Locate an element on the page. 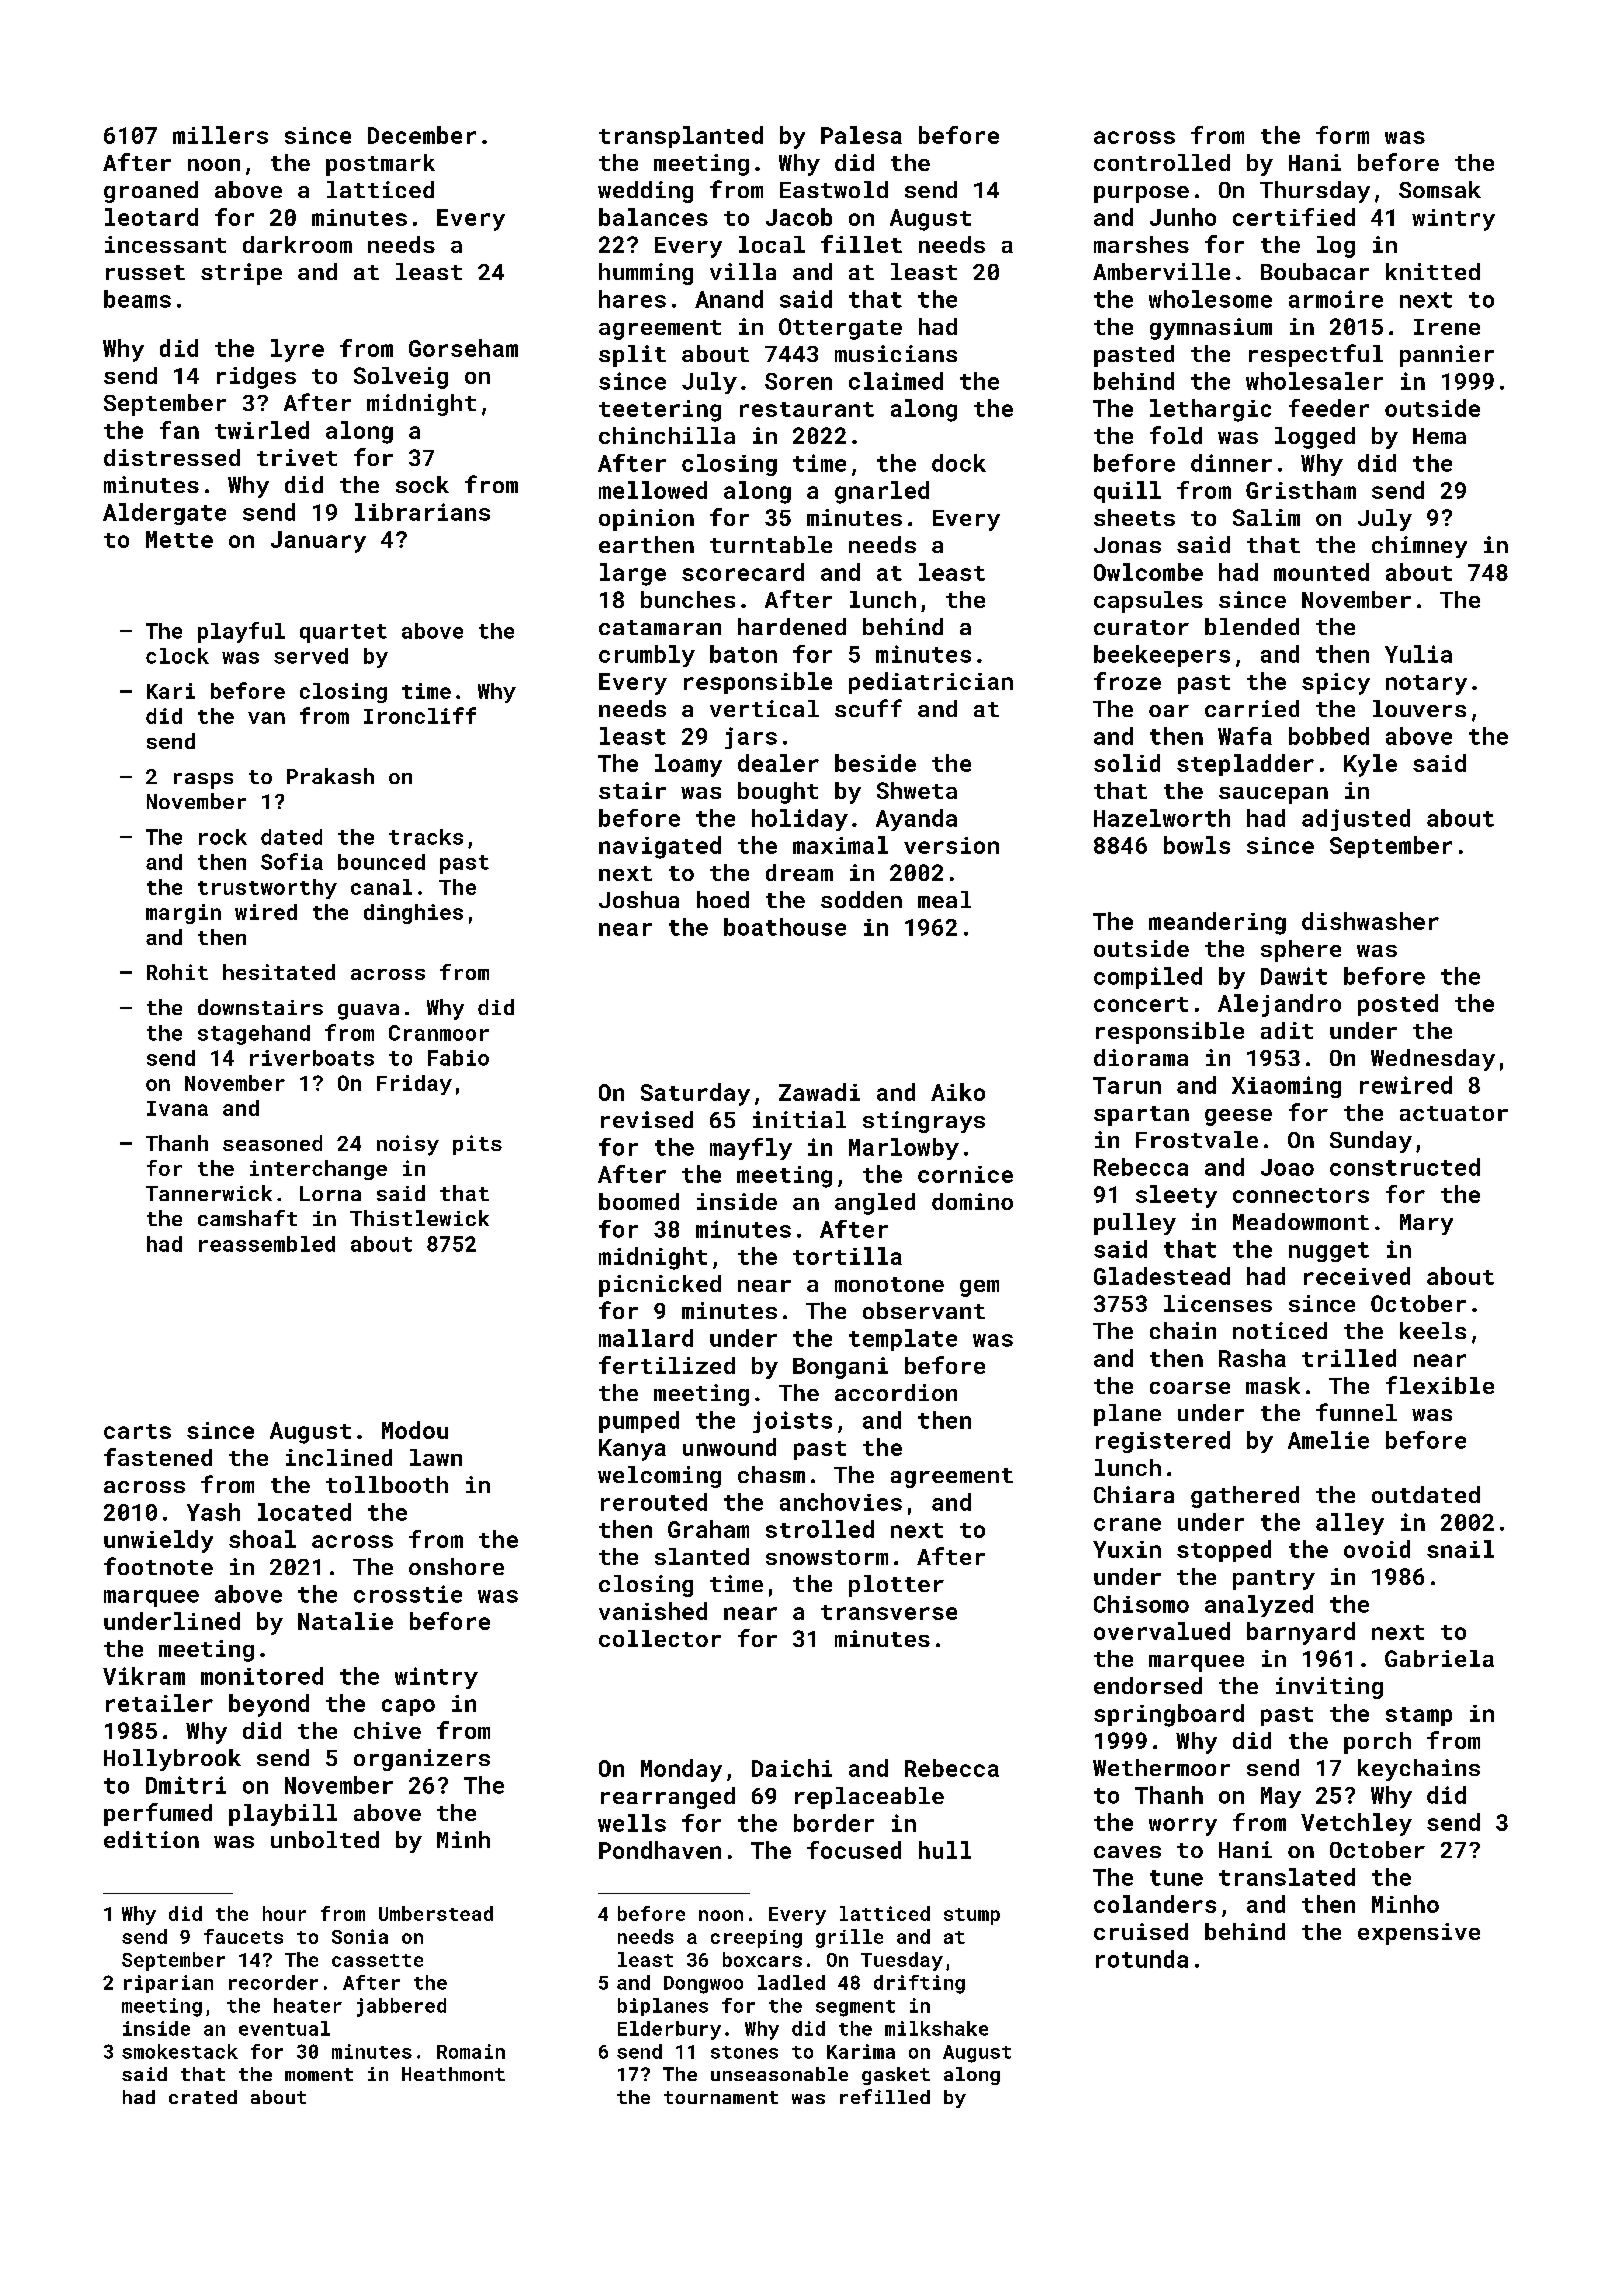 Image resolution: width=1620 pixels, height=2292 pixels. refilled is located at coordinates (885, 2096).
